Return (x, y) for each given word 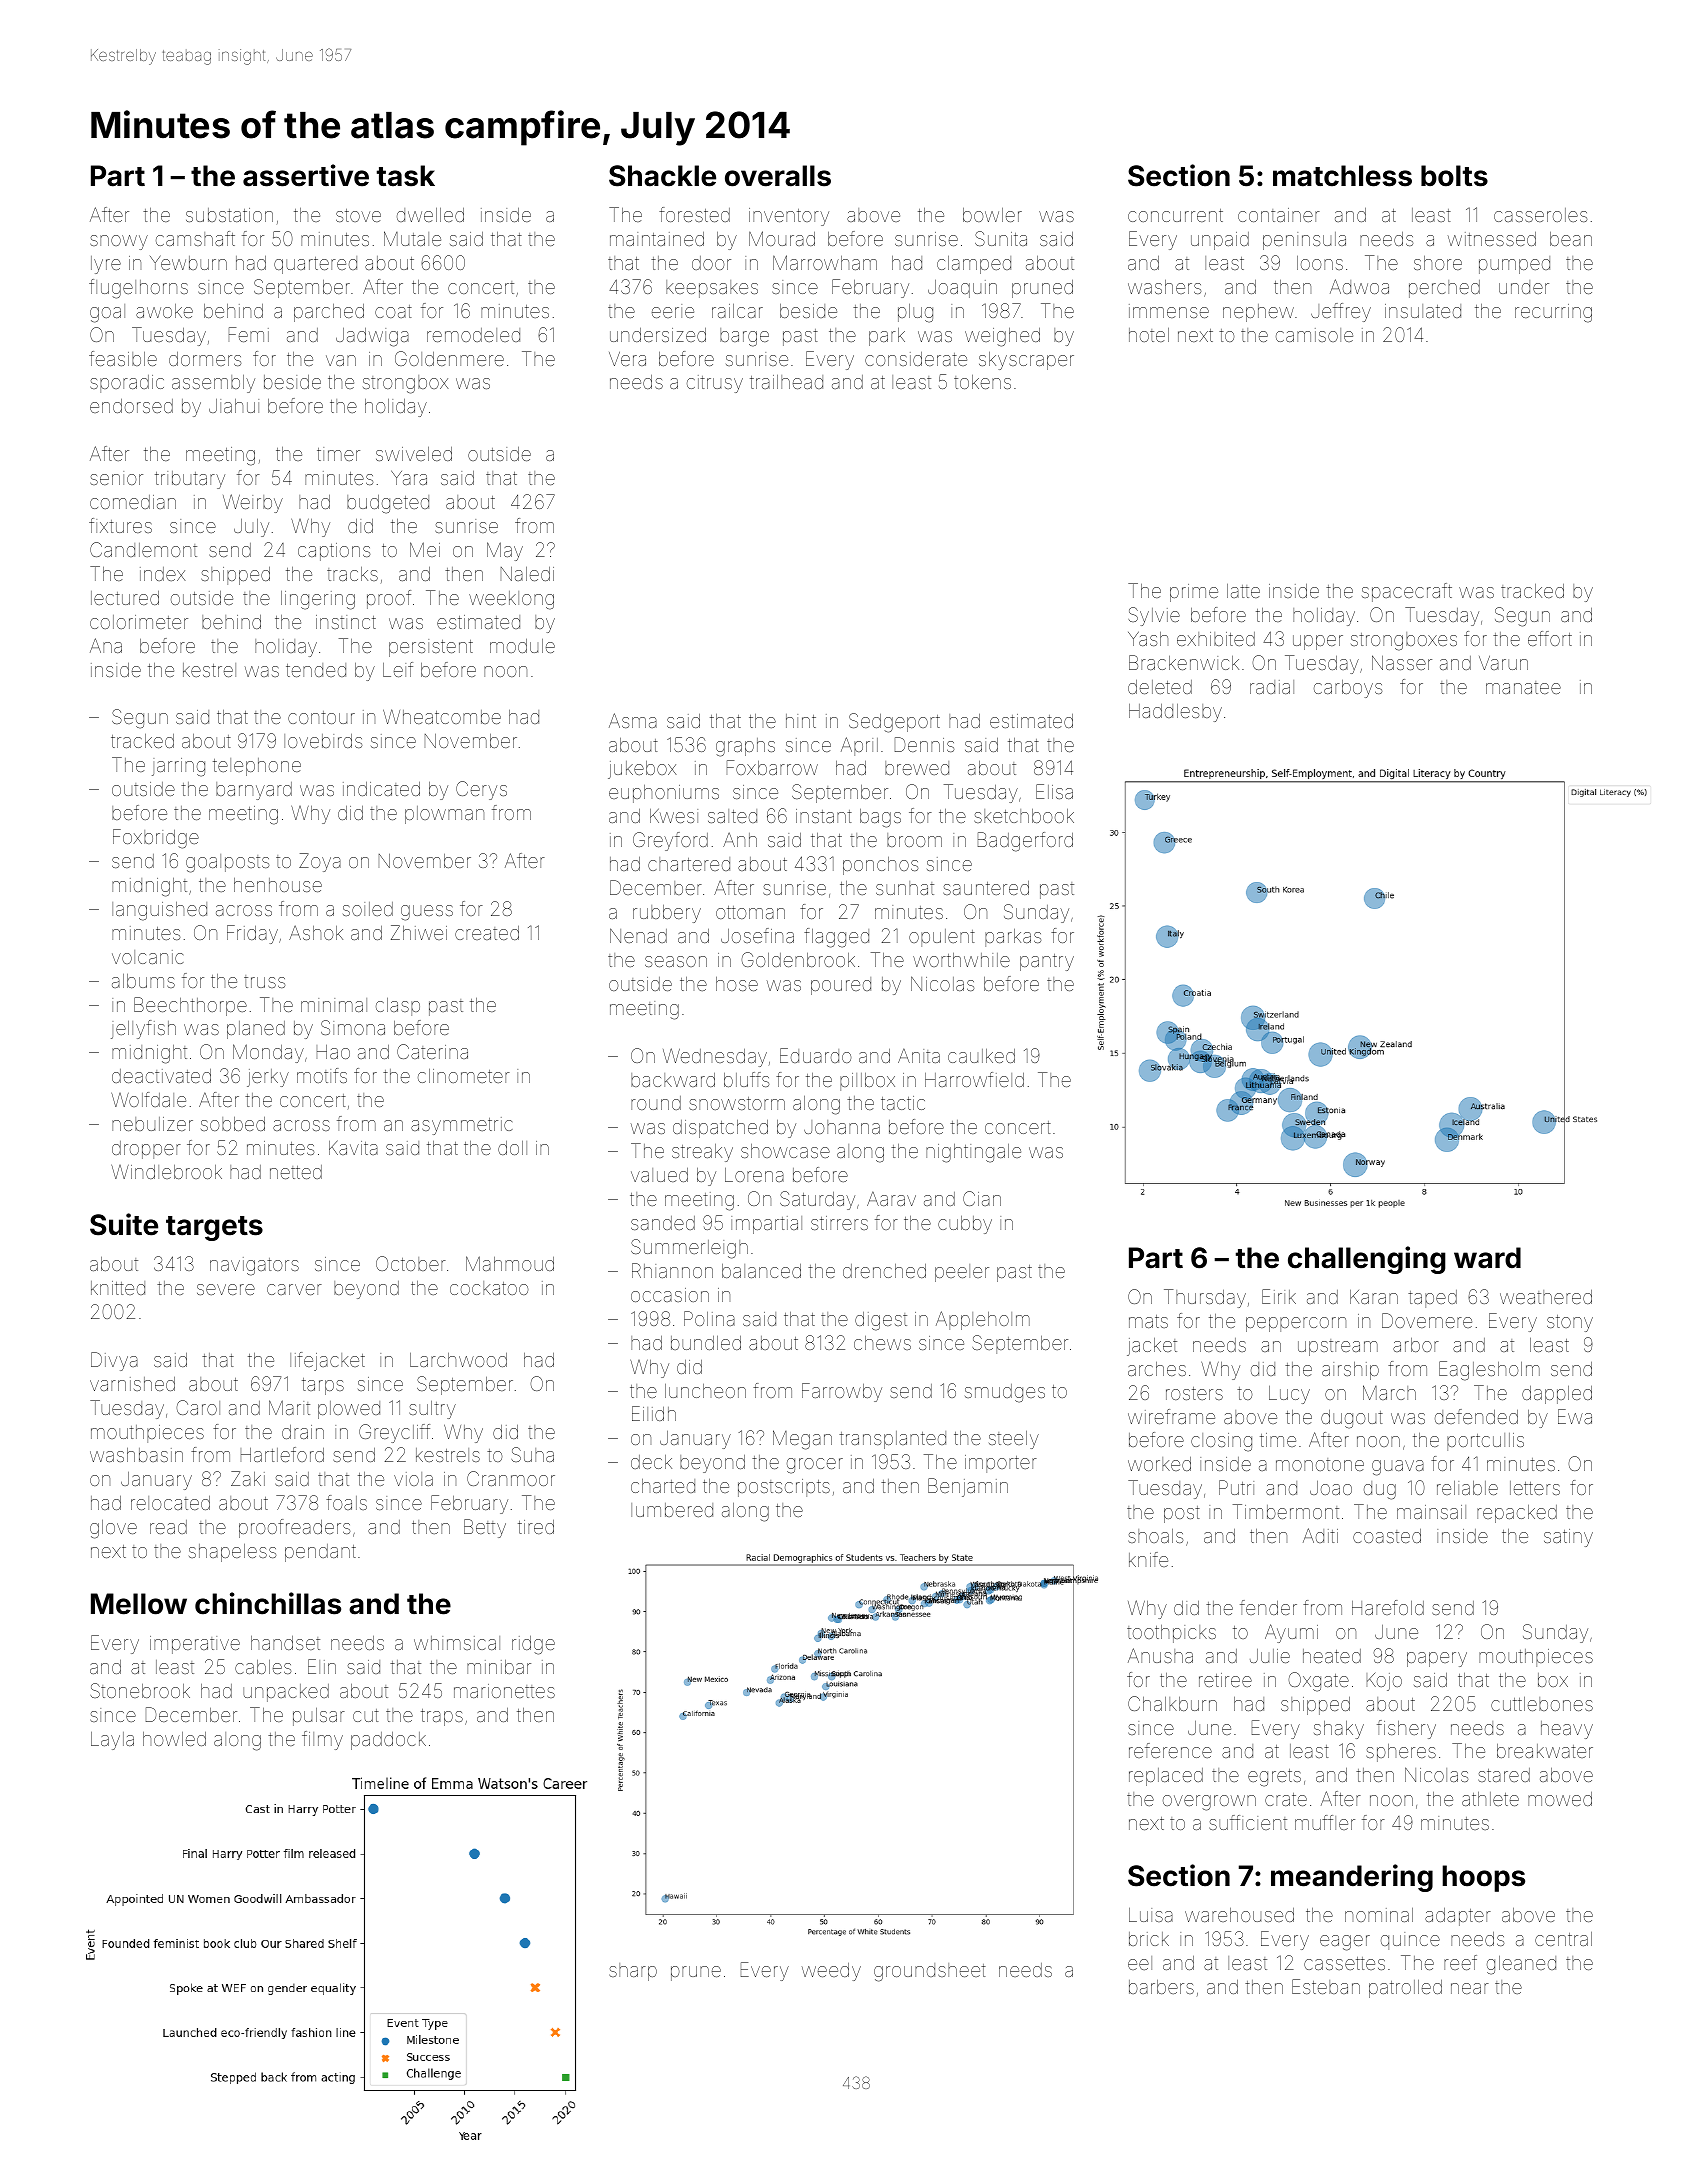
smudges (1005, 1393)
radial (1272, 687)
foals (346, 1502)
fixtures (120, 525)
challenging (1367, 1260)
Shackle (662, 176)
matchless (1342, 176)
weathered (1546, 1297)
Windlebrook (166, 1172)
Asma (633, 720)
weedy (831, 1972)
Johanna (842, 1127)
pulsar (319, 1717)
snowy (119, 242)
